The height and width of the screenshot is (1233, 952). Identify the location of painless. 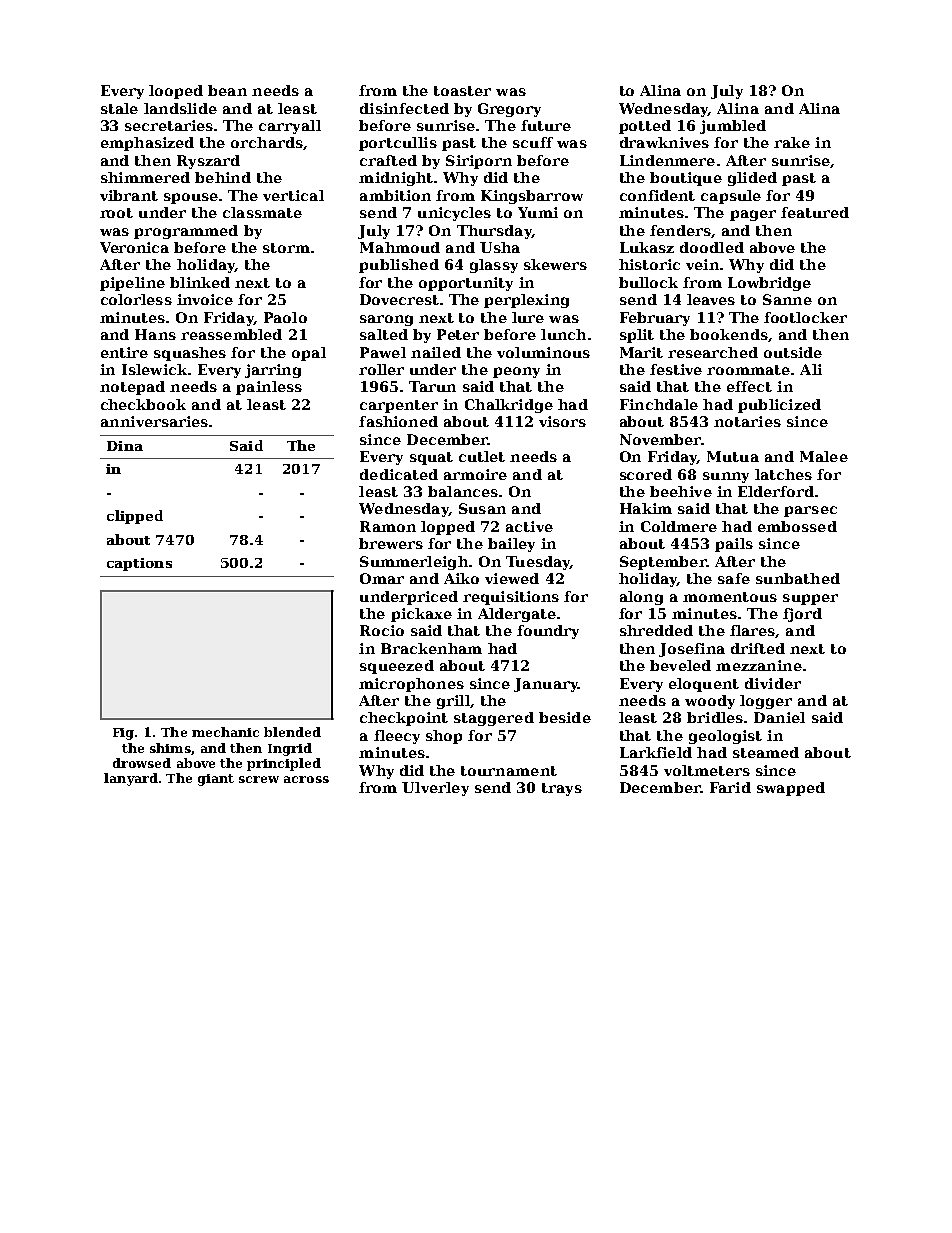
(269, 388).
